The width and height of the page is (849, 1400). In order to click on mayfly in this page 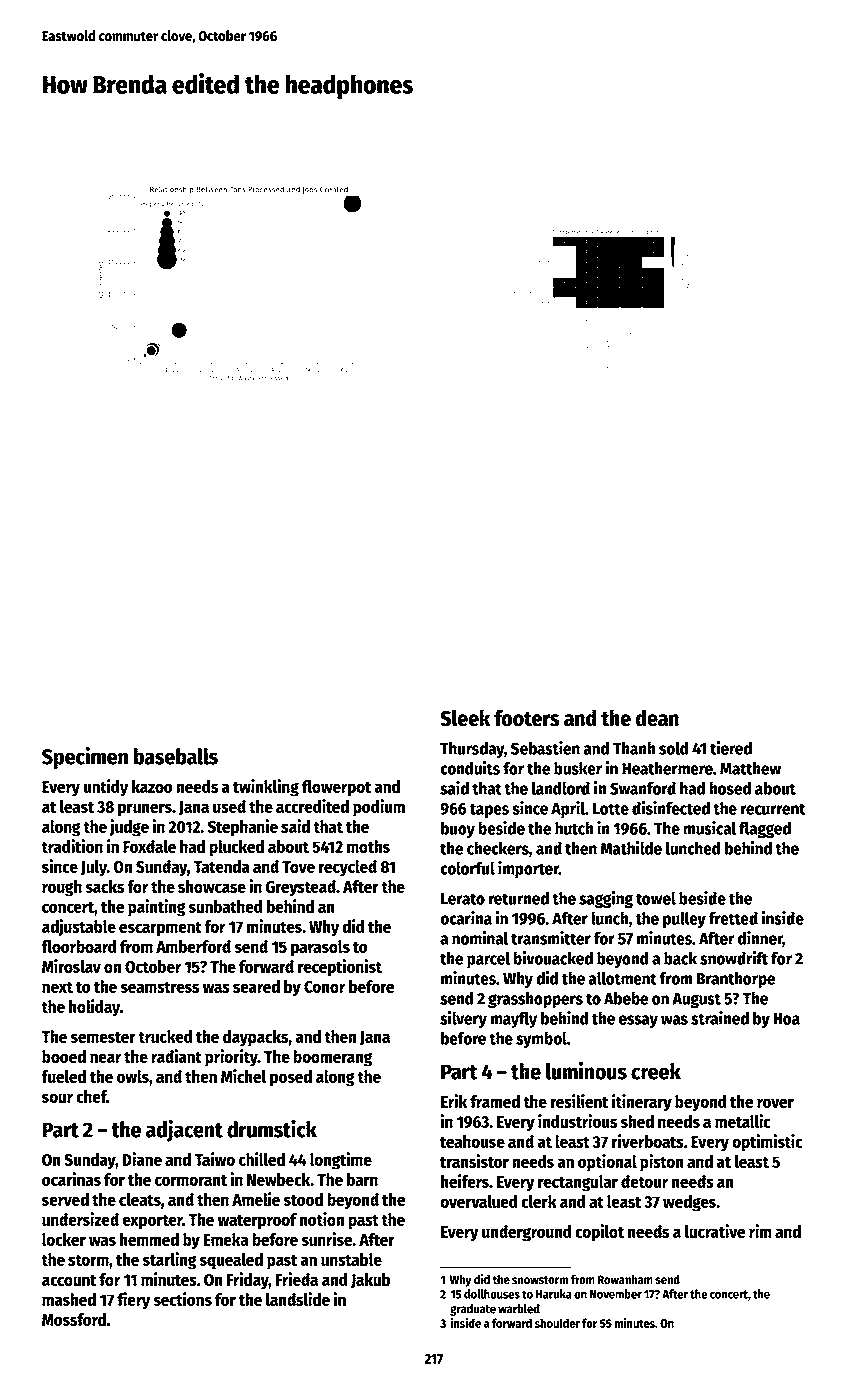, I will do `click(514, 1019)`.
